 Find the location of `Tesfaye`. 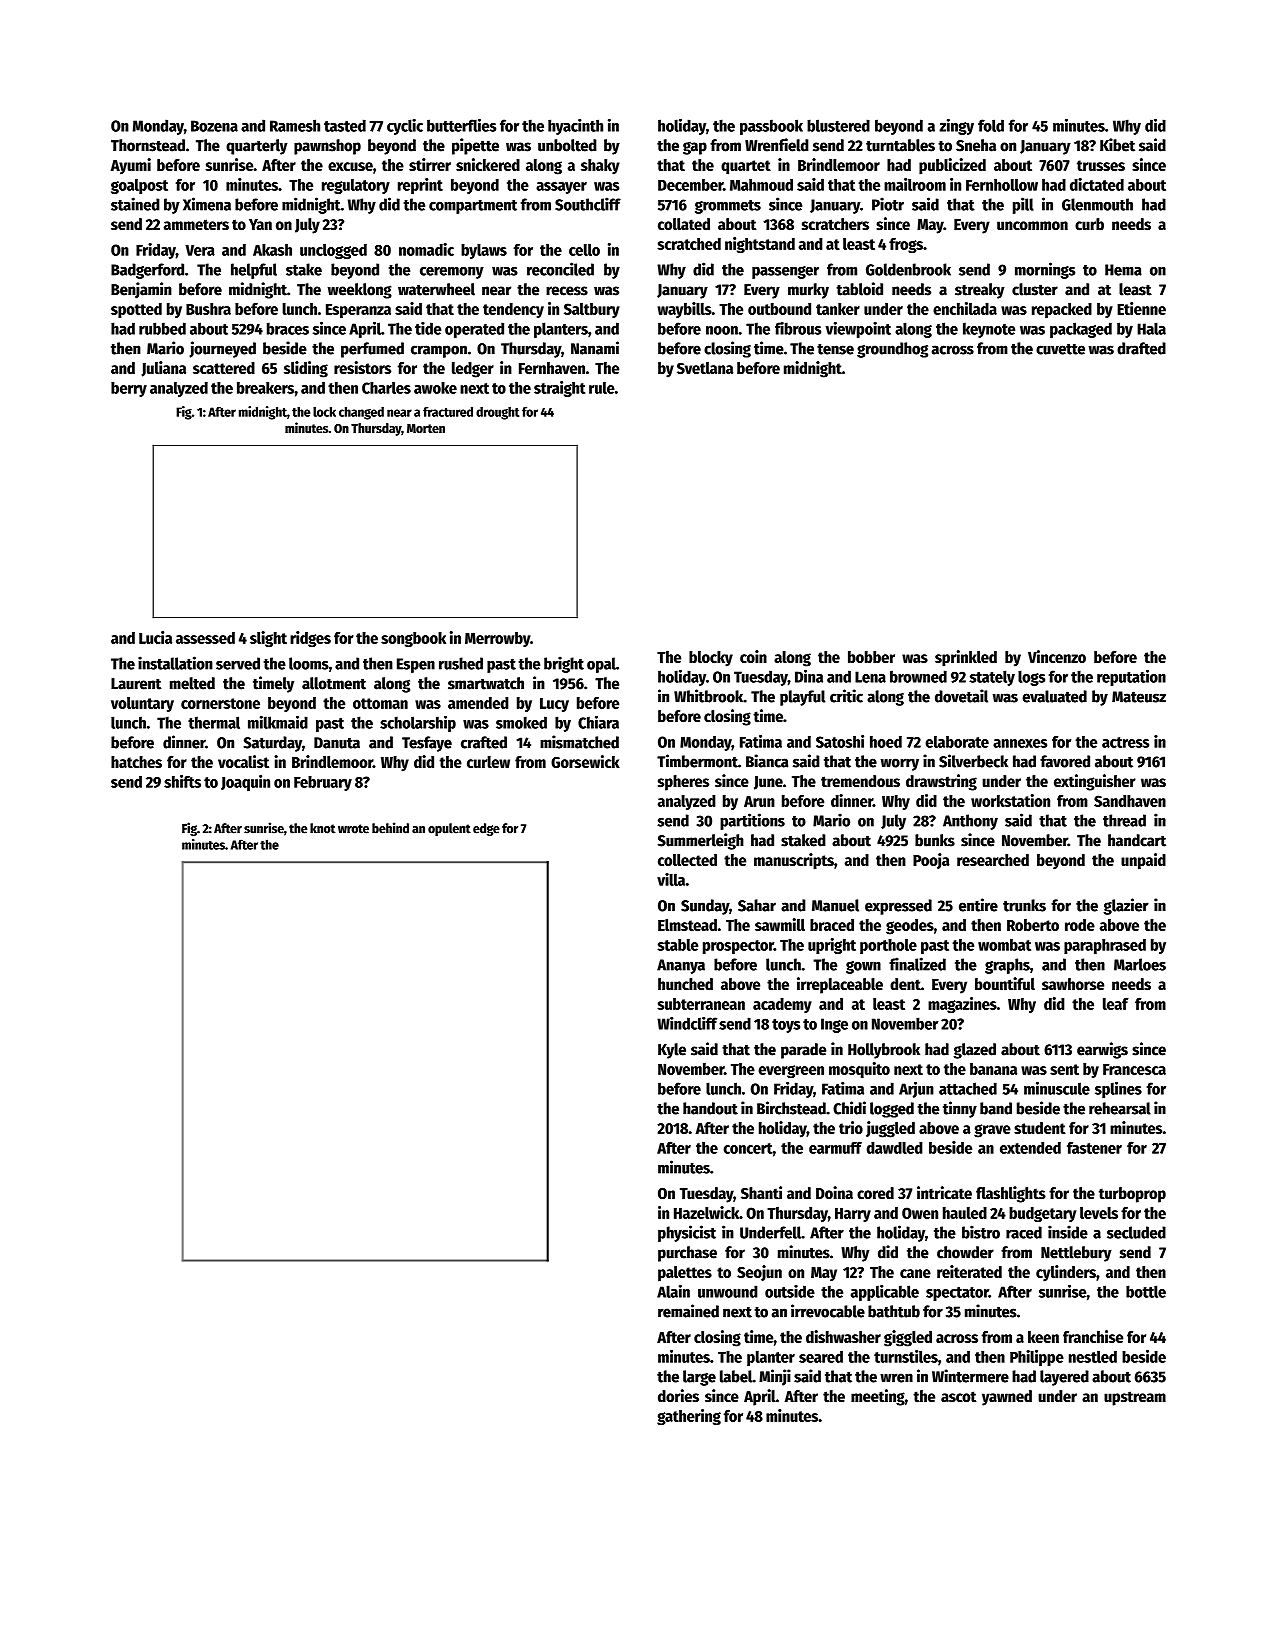

Tesfaye is located at coordinates (427, 744).
